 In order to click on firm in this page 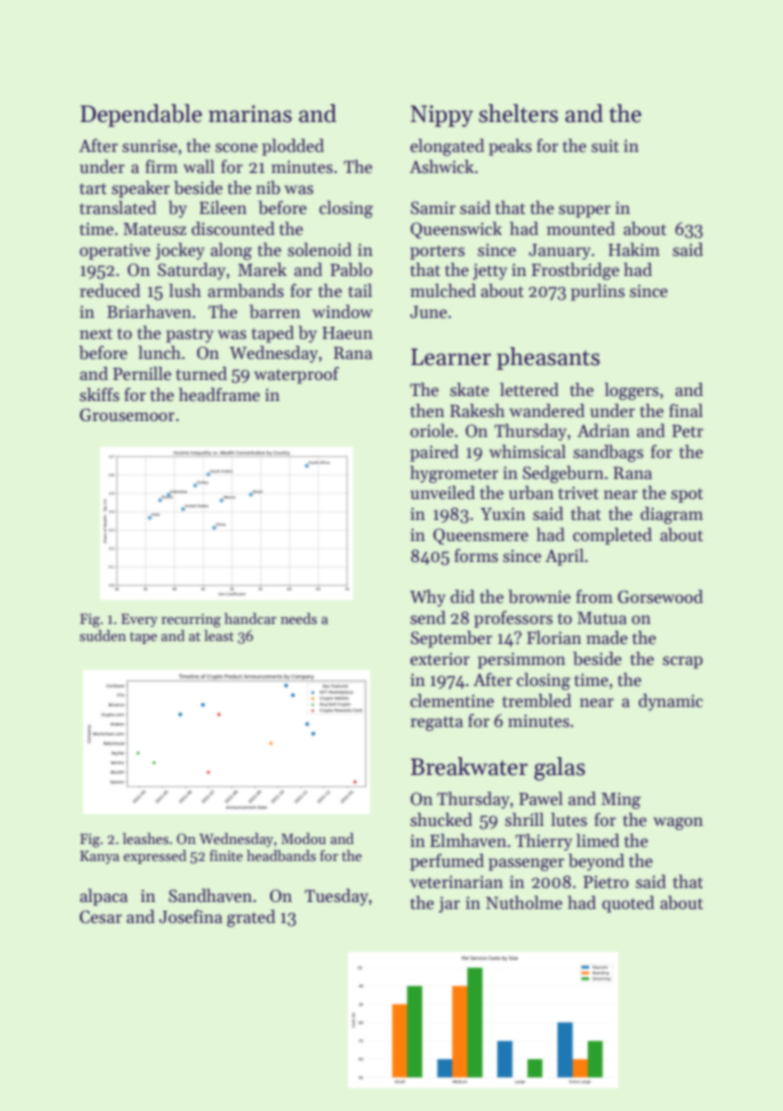, I will do `click(161, 166)`.
